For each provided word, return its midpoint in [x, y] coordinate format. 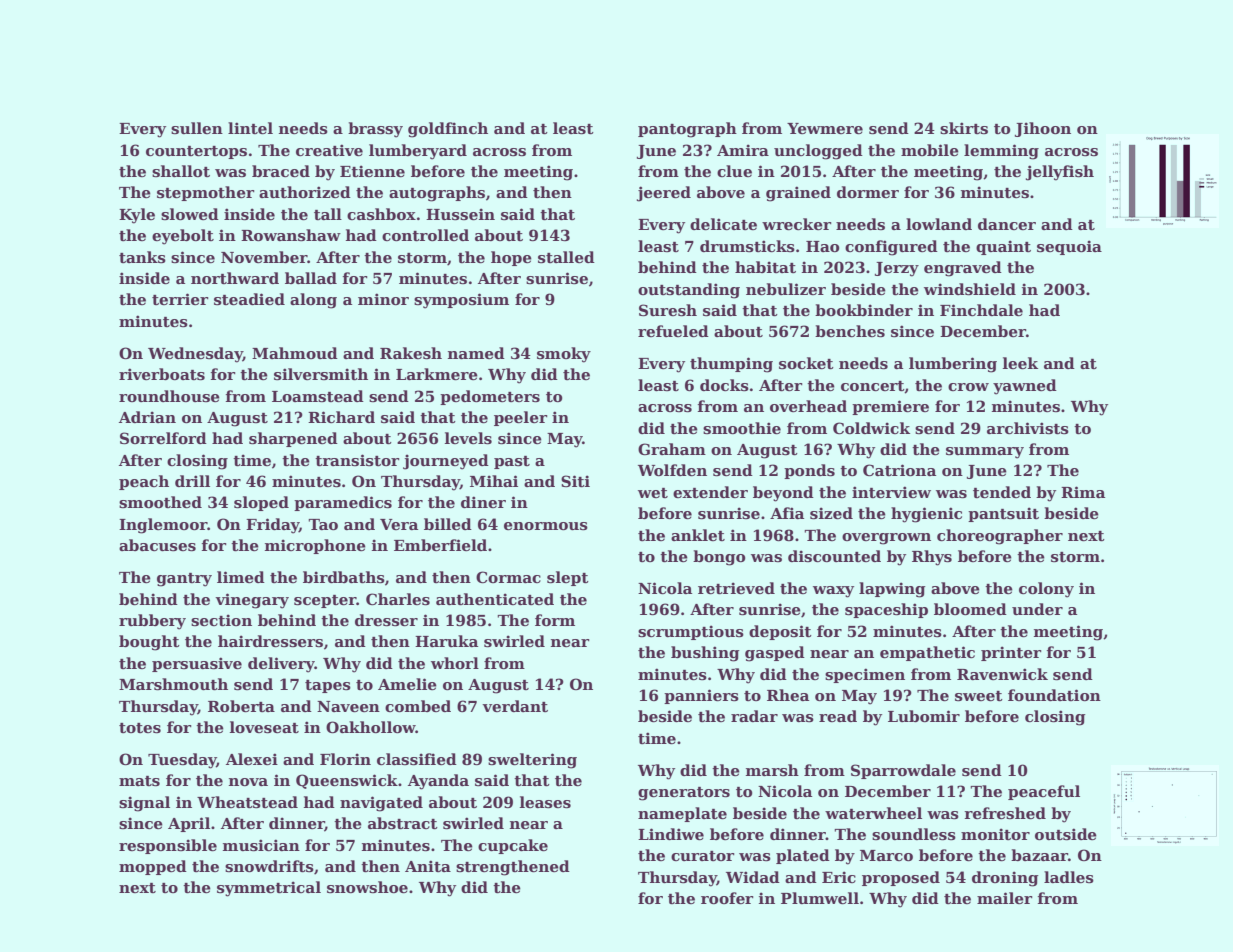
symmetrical [269, 889]
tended [1002, 492]
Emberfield [440, 545]
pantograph [687, 130]
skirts [964, 128]
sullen [197, 128]
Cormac [508, 577]
